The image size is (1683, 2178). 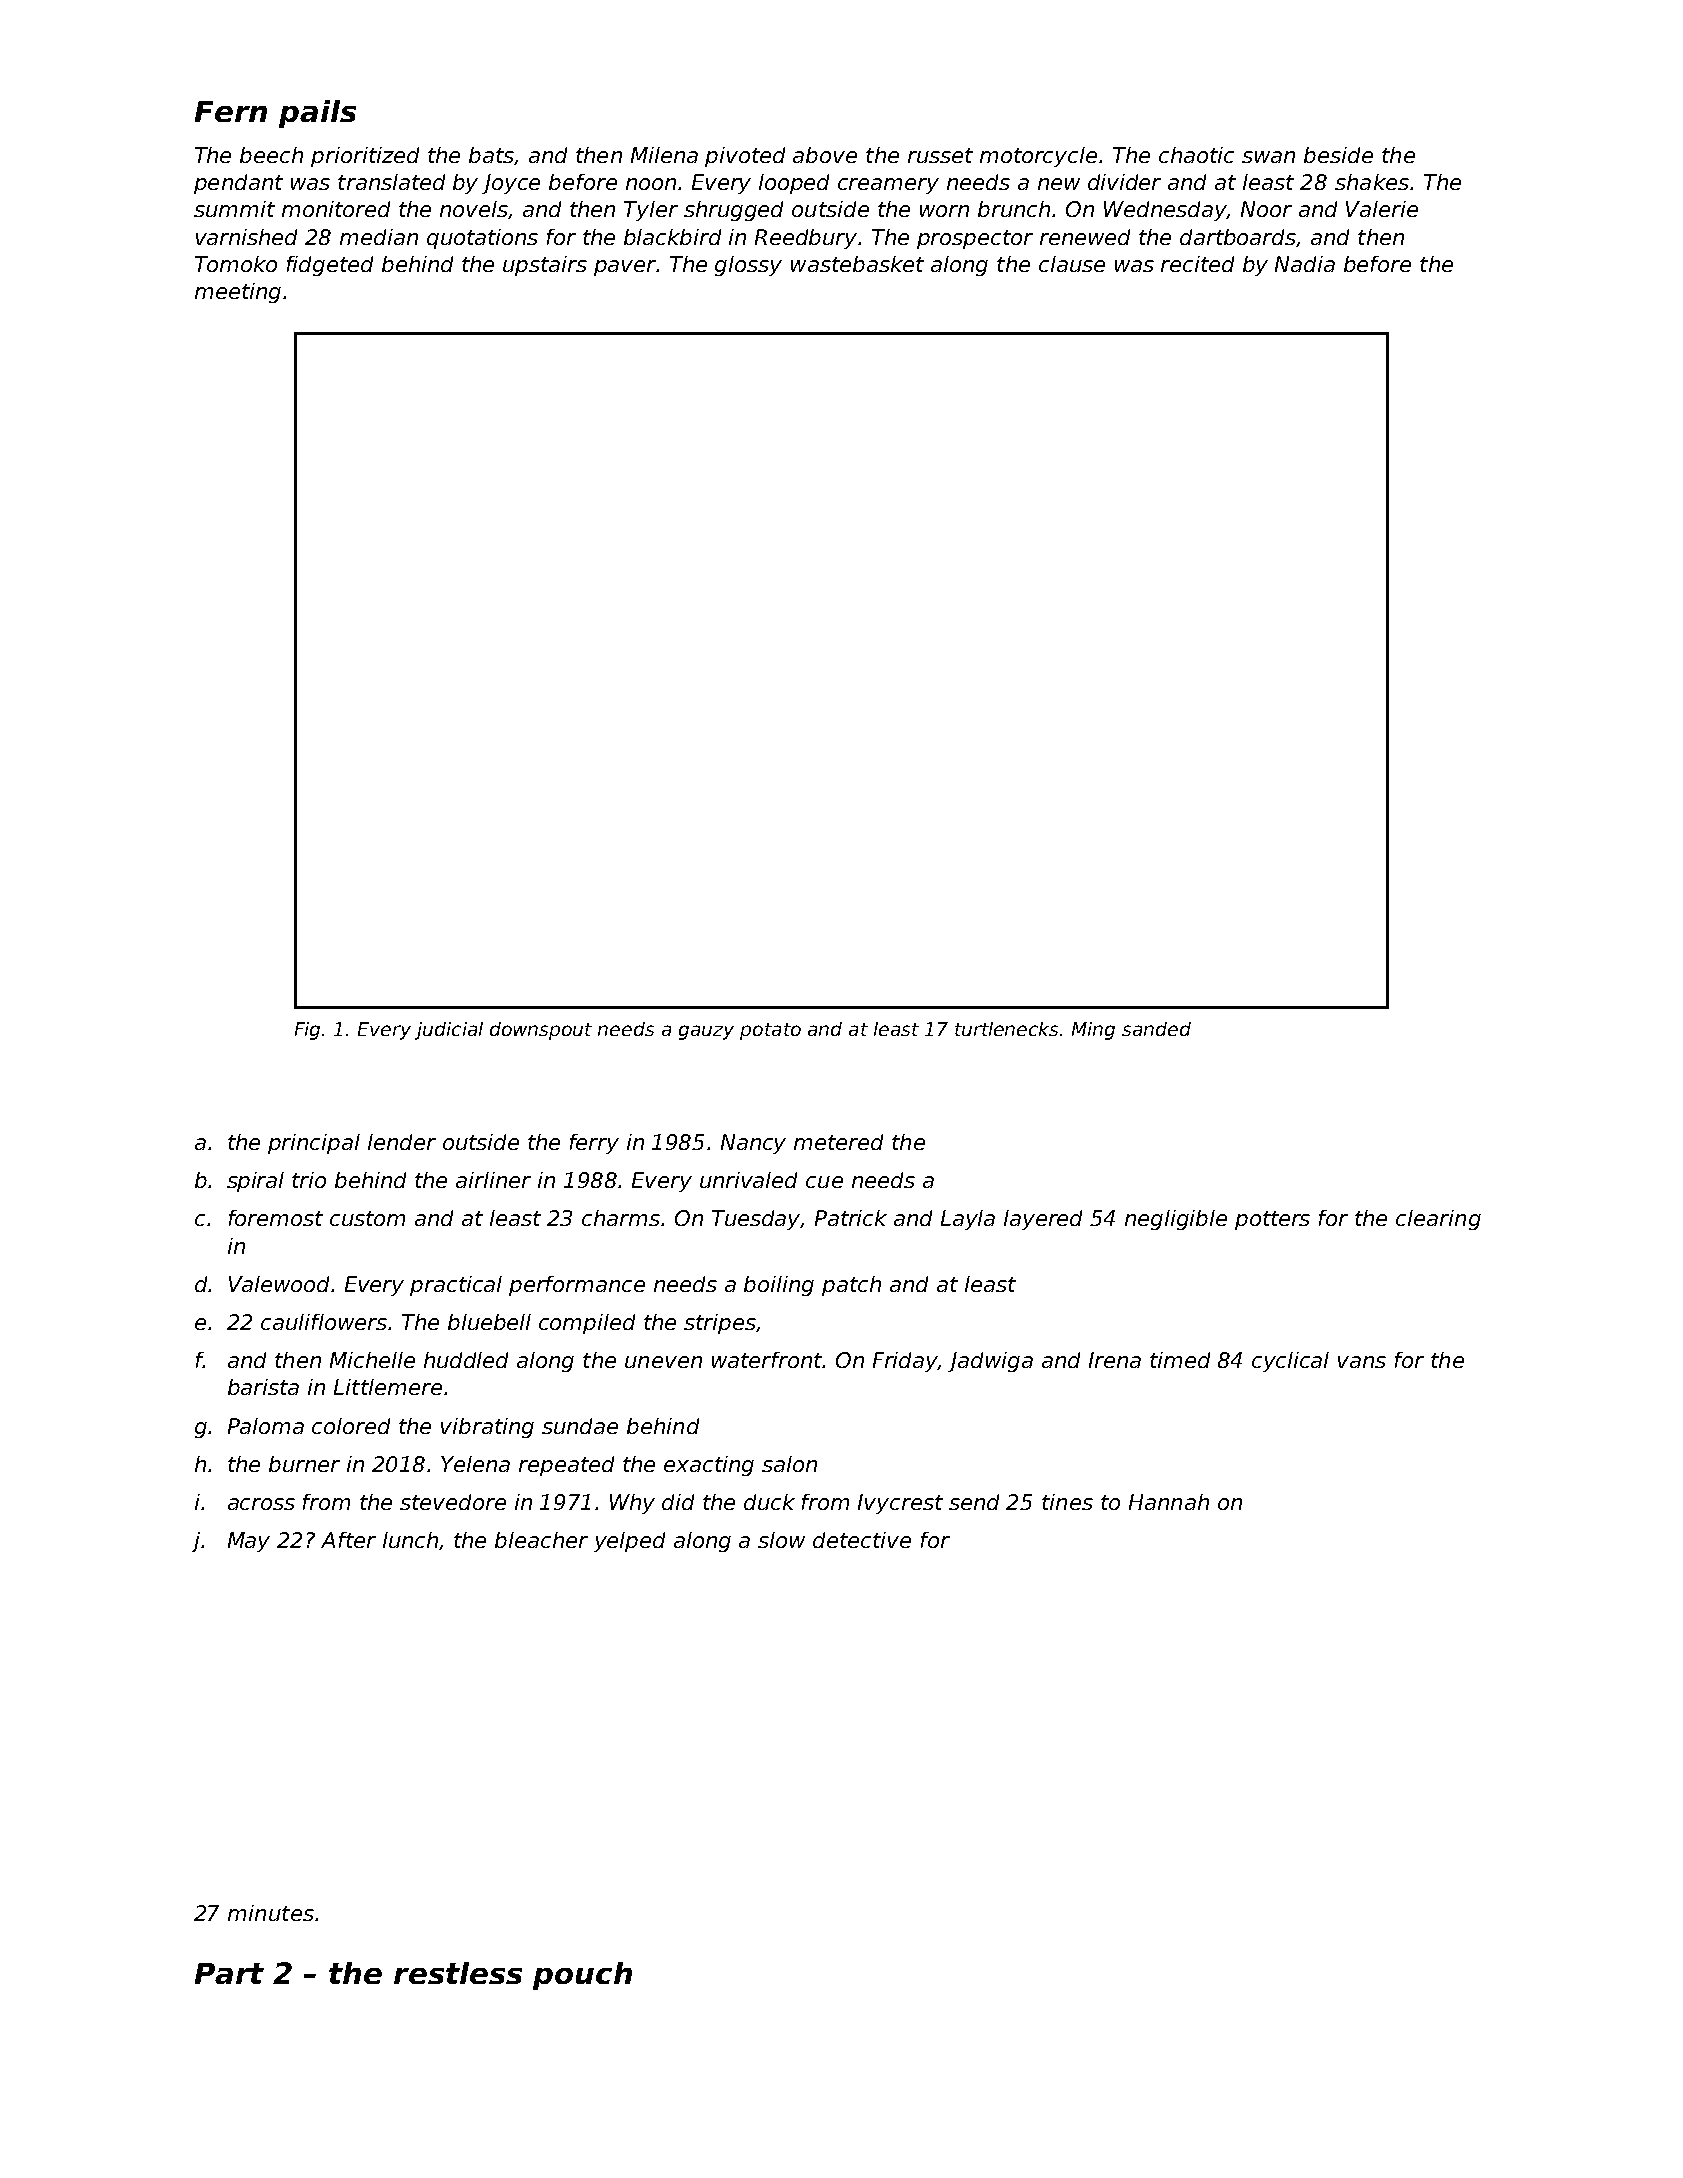 I want to click on beside, so click(x=1338, y=155).
